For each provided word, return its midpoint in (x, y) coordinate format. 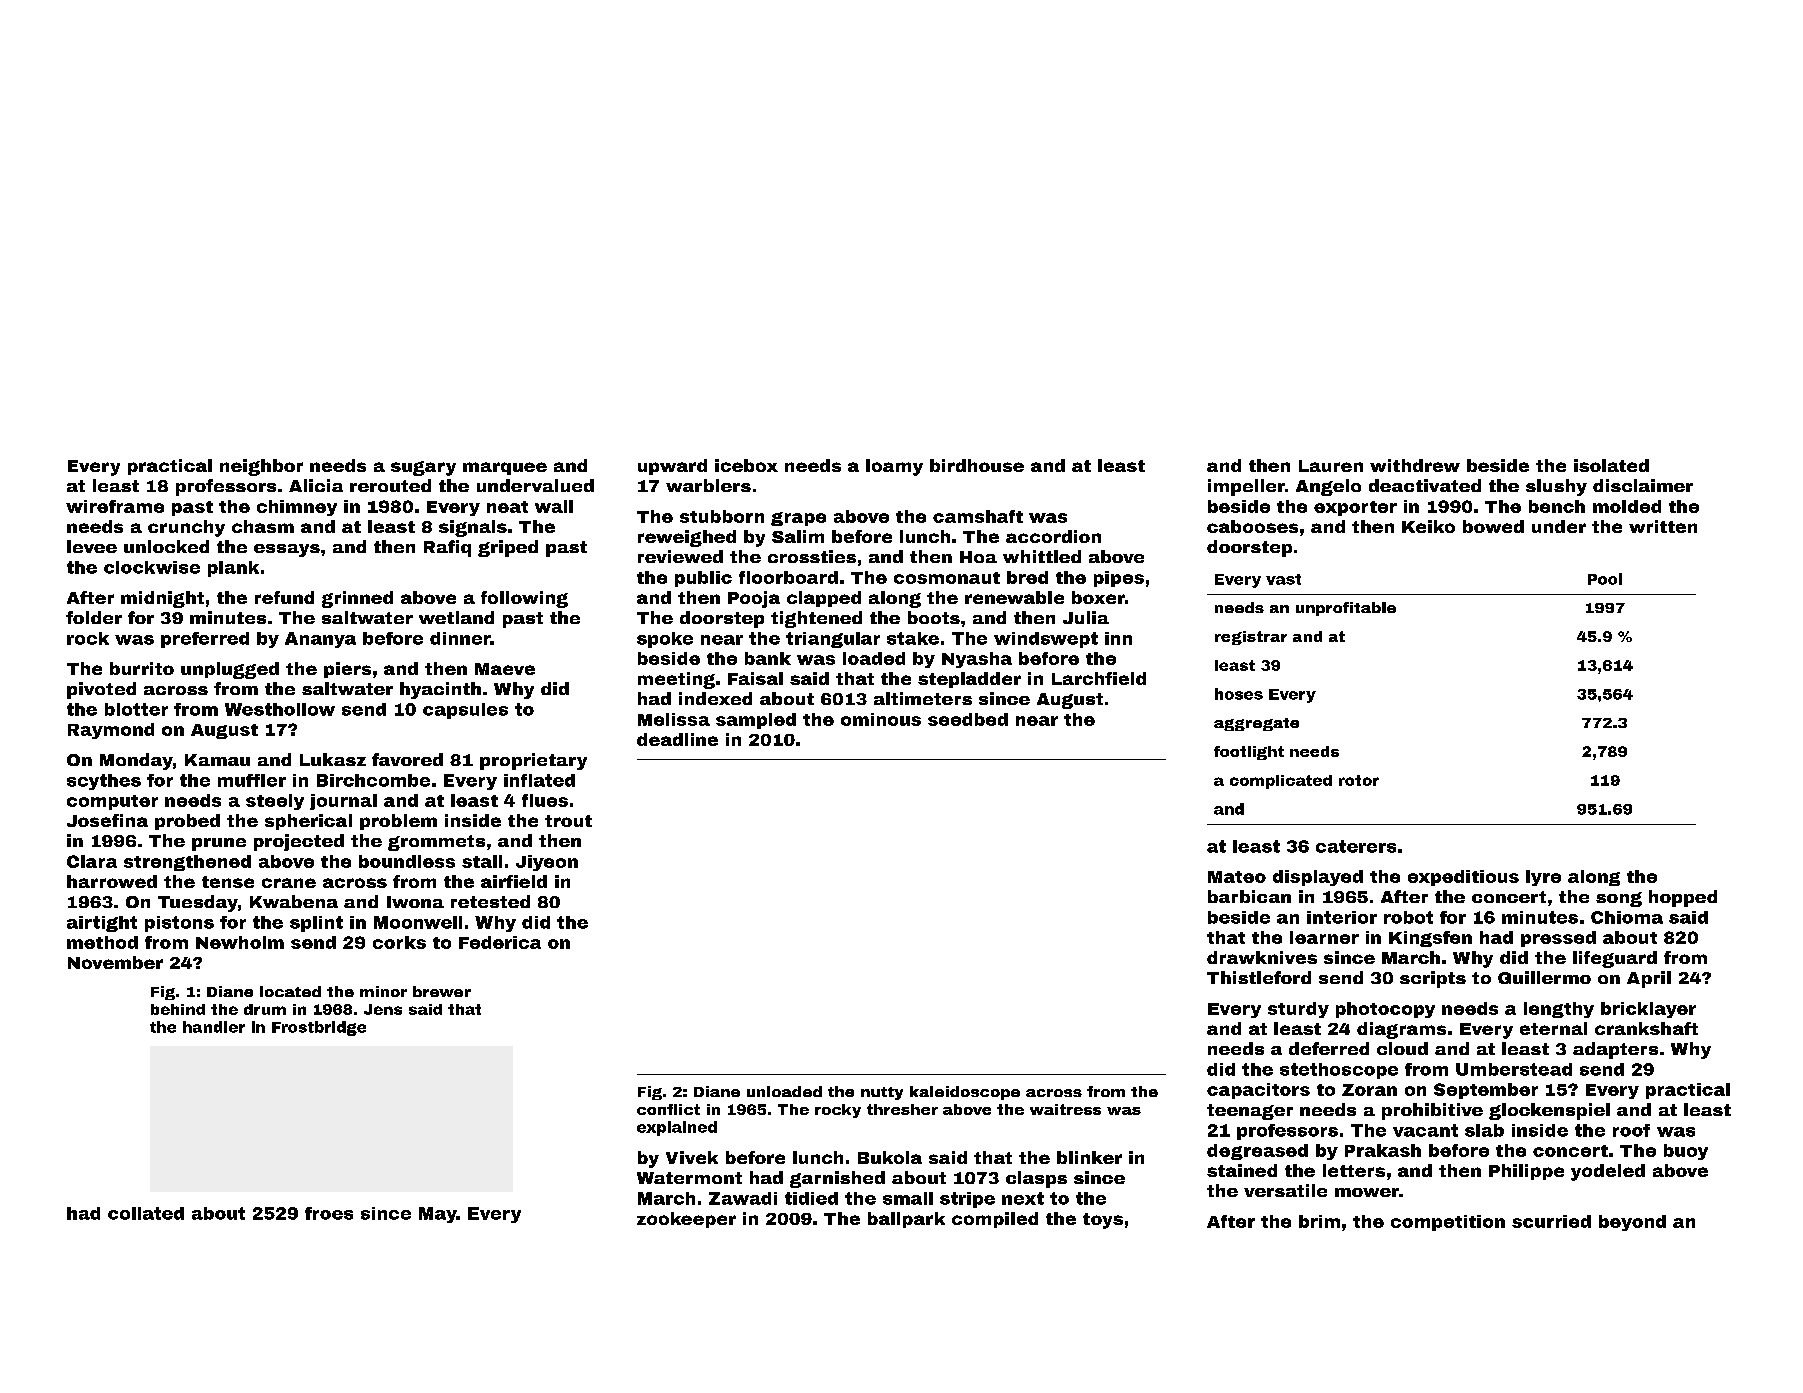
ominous (881, 719)
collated (146, 1213)
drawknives (1262, 957)
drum (265, 1009)
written (1663, 526)
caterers (1356, 846)
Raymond (111, 731)
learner (1324, 937)
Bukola (890, 1157)
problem (398, 822)
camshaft (978, 516)
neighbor (261, 467)
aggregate (1256, 724)
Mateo (1237, 877)
